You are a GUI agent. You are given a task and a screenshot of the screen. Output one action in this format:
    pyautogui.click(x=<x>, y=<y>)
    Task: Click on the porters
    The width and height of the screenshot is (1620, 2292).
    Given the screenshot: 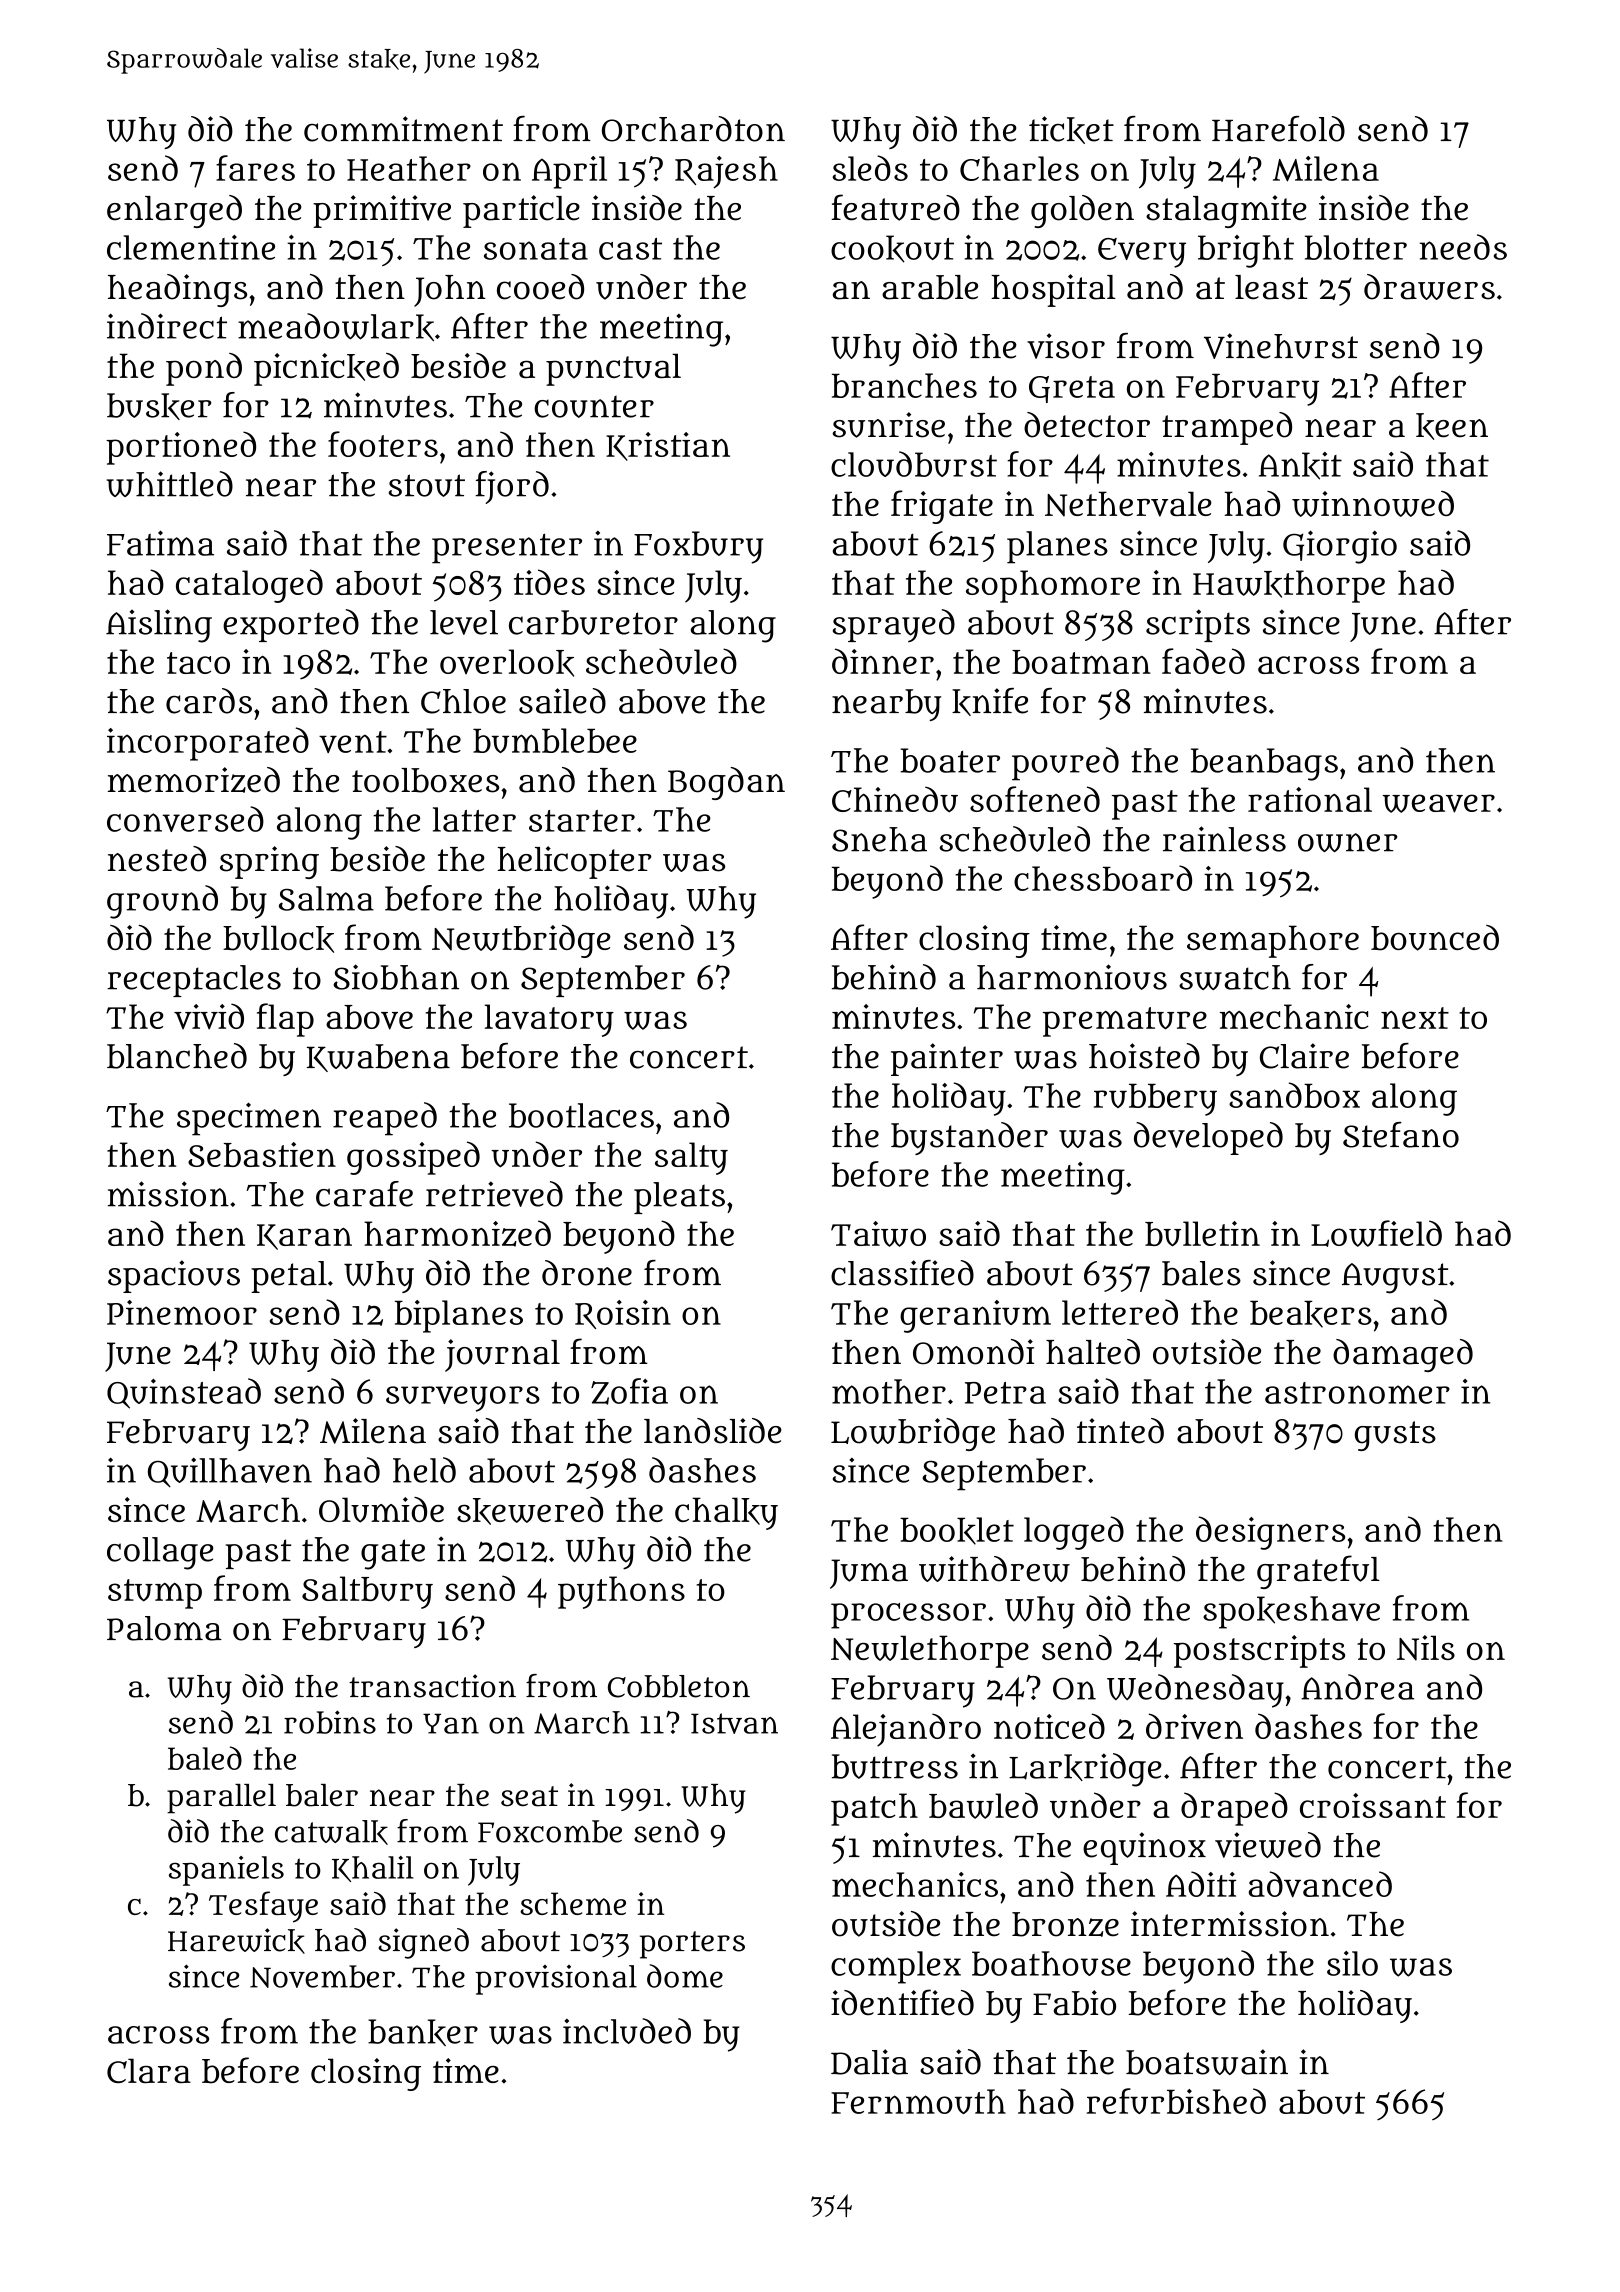 What is the action you would take?
    pyautogui.click(x=692, y=1945)
